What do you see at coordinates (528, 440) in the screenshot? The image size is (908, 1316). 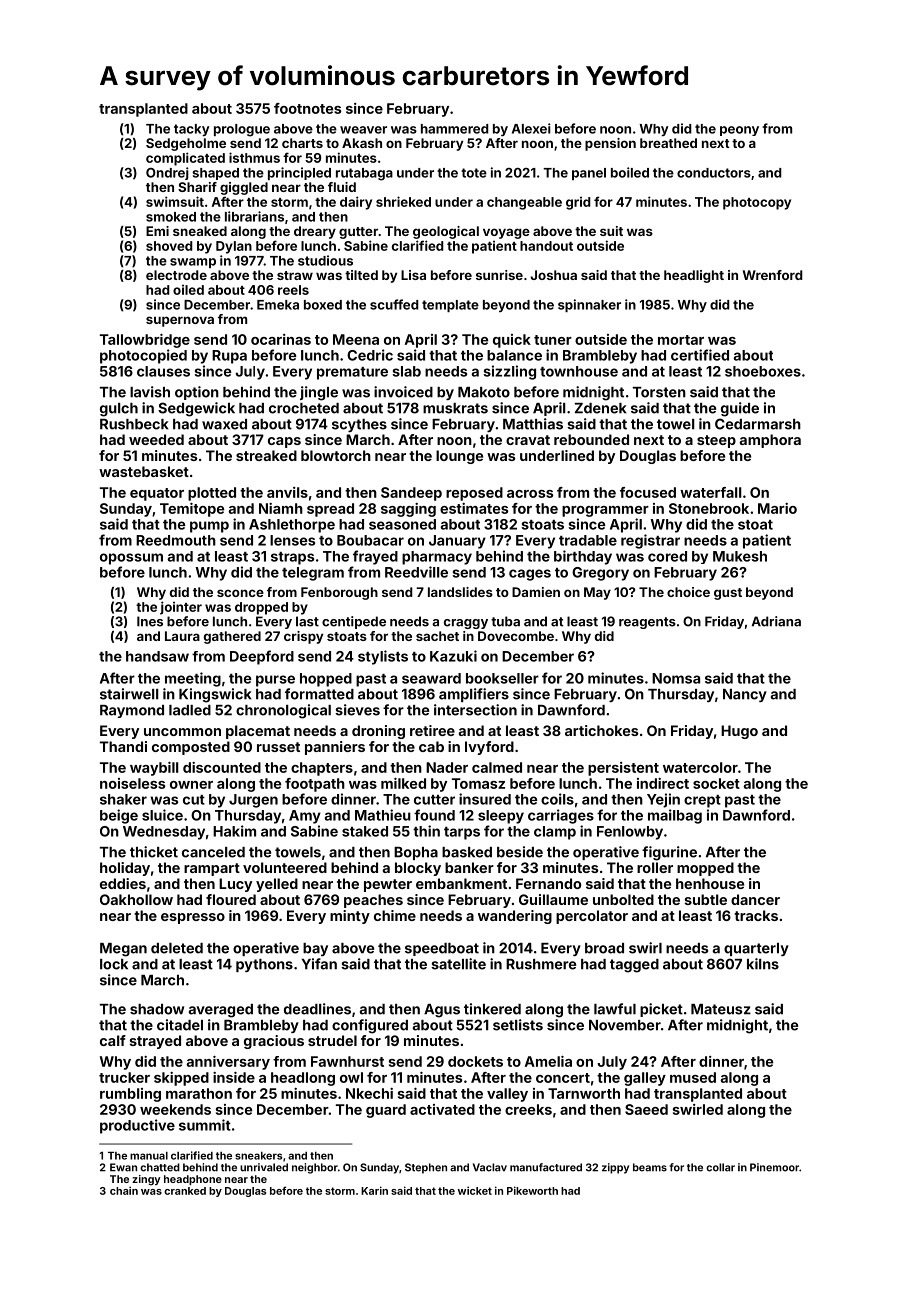 I see `cravat` at bounding box center [528, 440].
